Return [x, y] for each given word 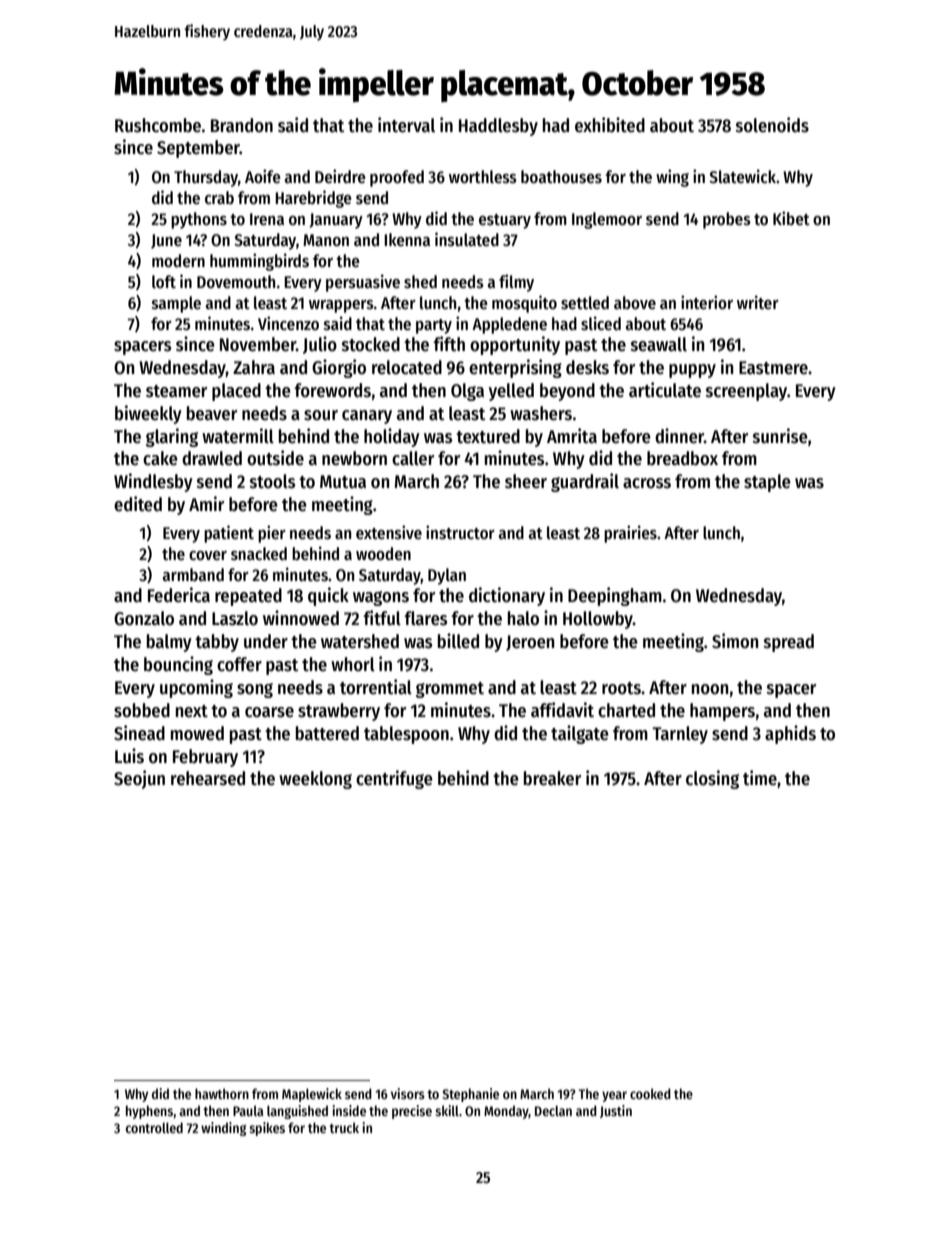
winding [224, 1129]
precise [412, 1112]
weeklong [315, 780]
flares [425, 618]
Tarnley [680, 735]
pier [272, 534]
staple [767, 483]
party [434, 326]
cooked [650, 1093]
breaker [552, 778]
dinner [679, 436]
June [166, 241]
